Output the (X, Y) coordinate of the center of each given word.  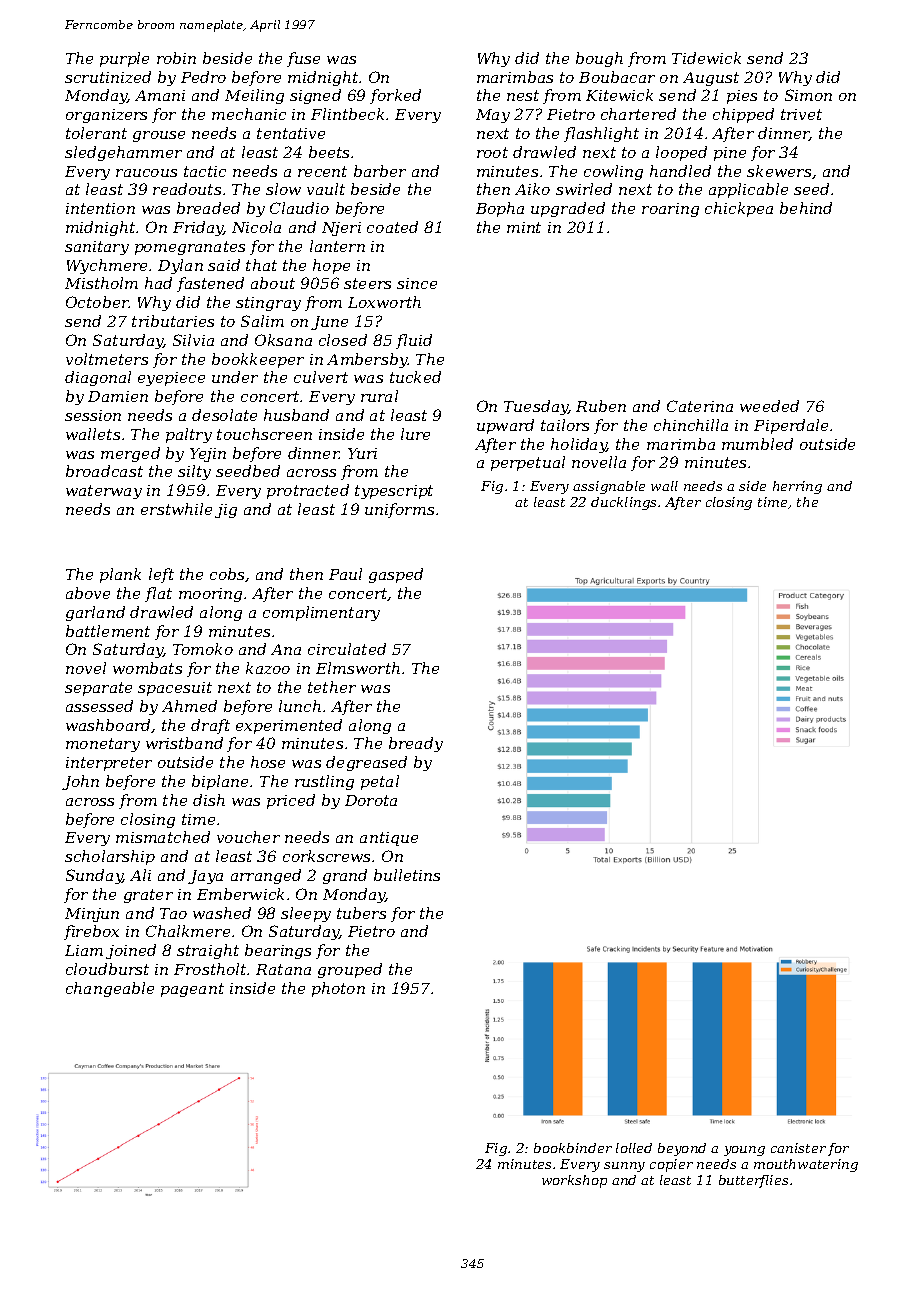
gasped (396, 575)
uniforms (399, 510)
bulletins (407, 875)
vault (326, 189)
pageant (192, 990)
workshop (574, 1181)
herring (797, 487)
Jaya (205, 877)
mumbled (757, 444)
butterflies (753, 1181)
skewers (779, 171)
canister (798, 1148)
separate (98, 689)
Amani (160, 95)
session (93, 415)
